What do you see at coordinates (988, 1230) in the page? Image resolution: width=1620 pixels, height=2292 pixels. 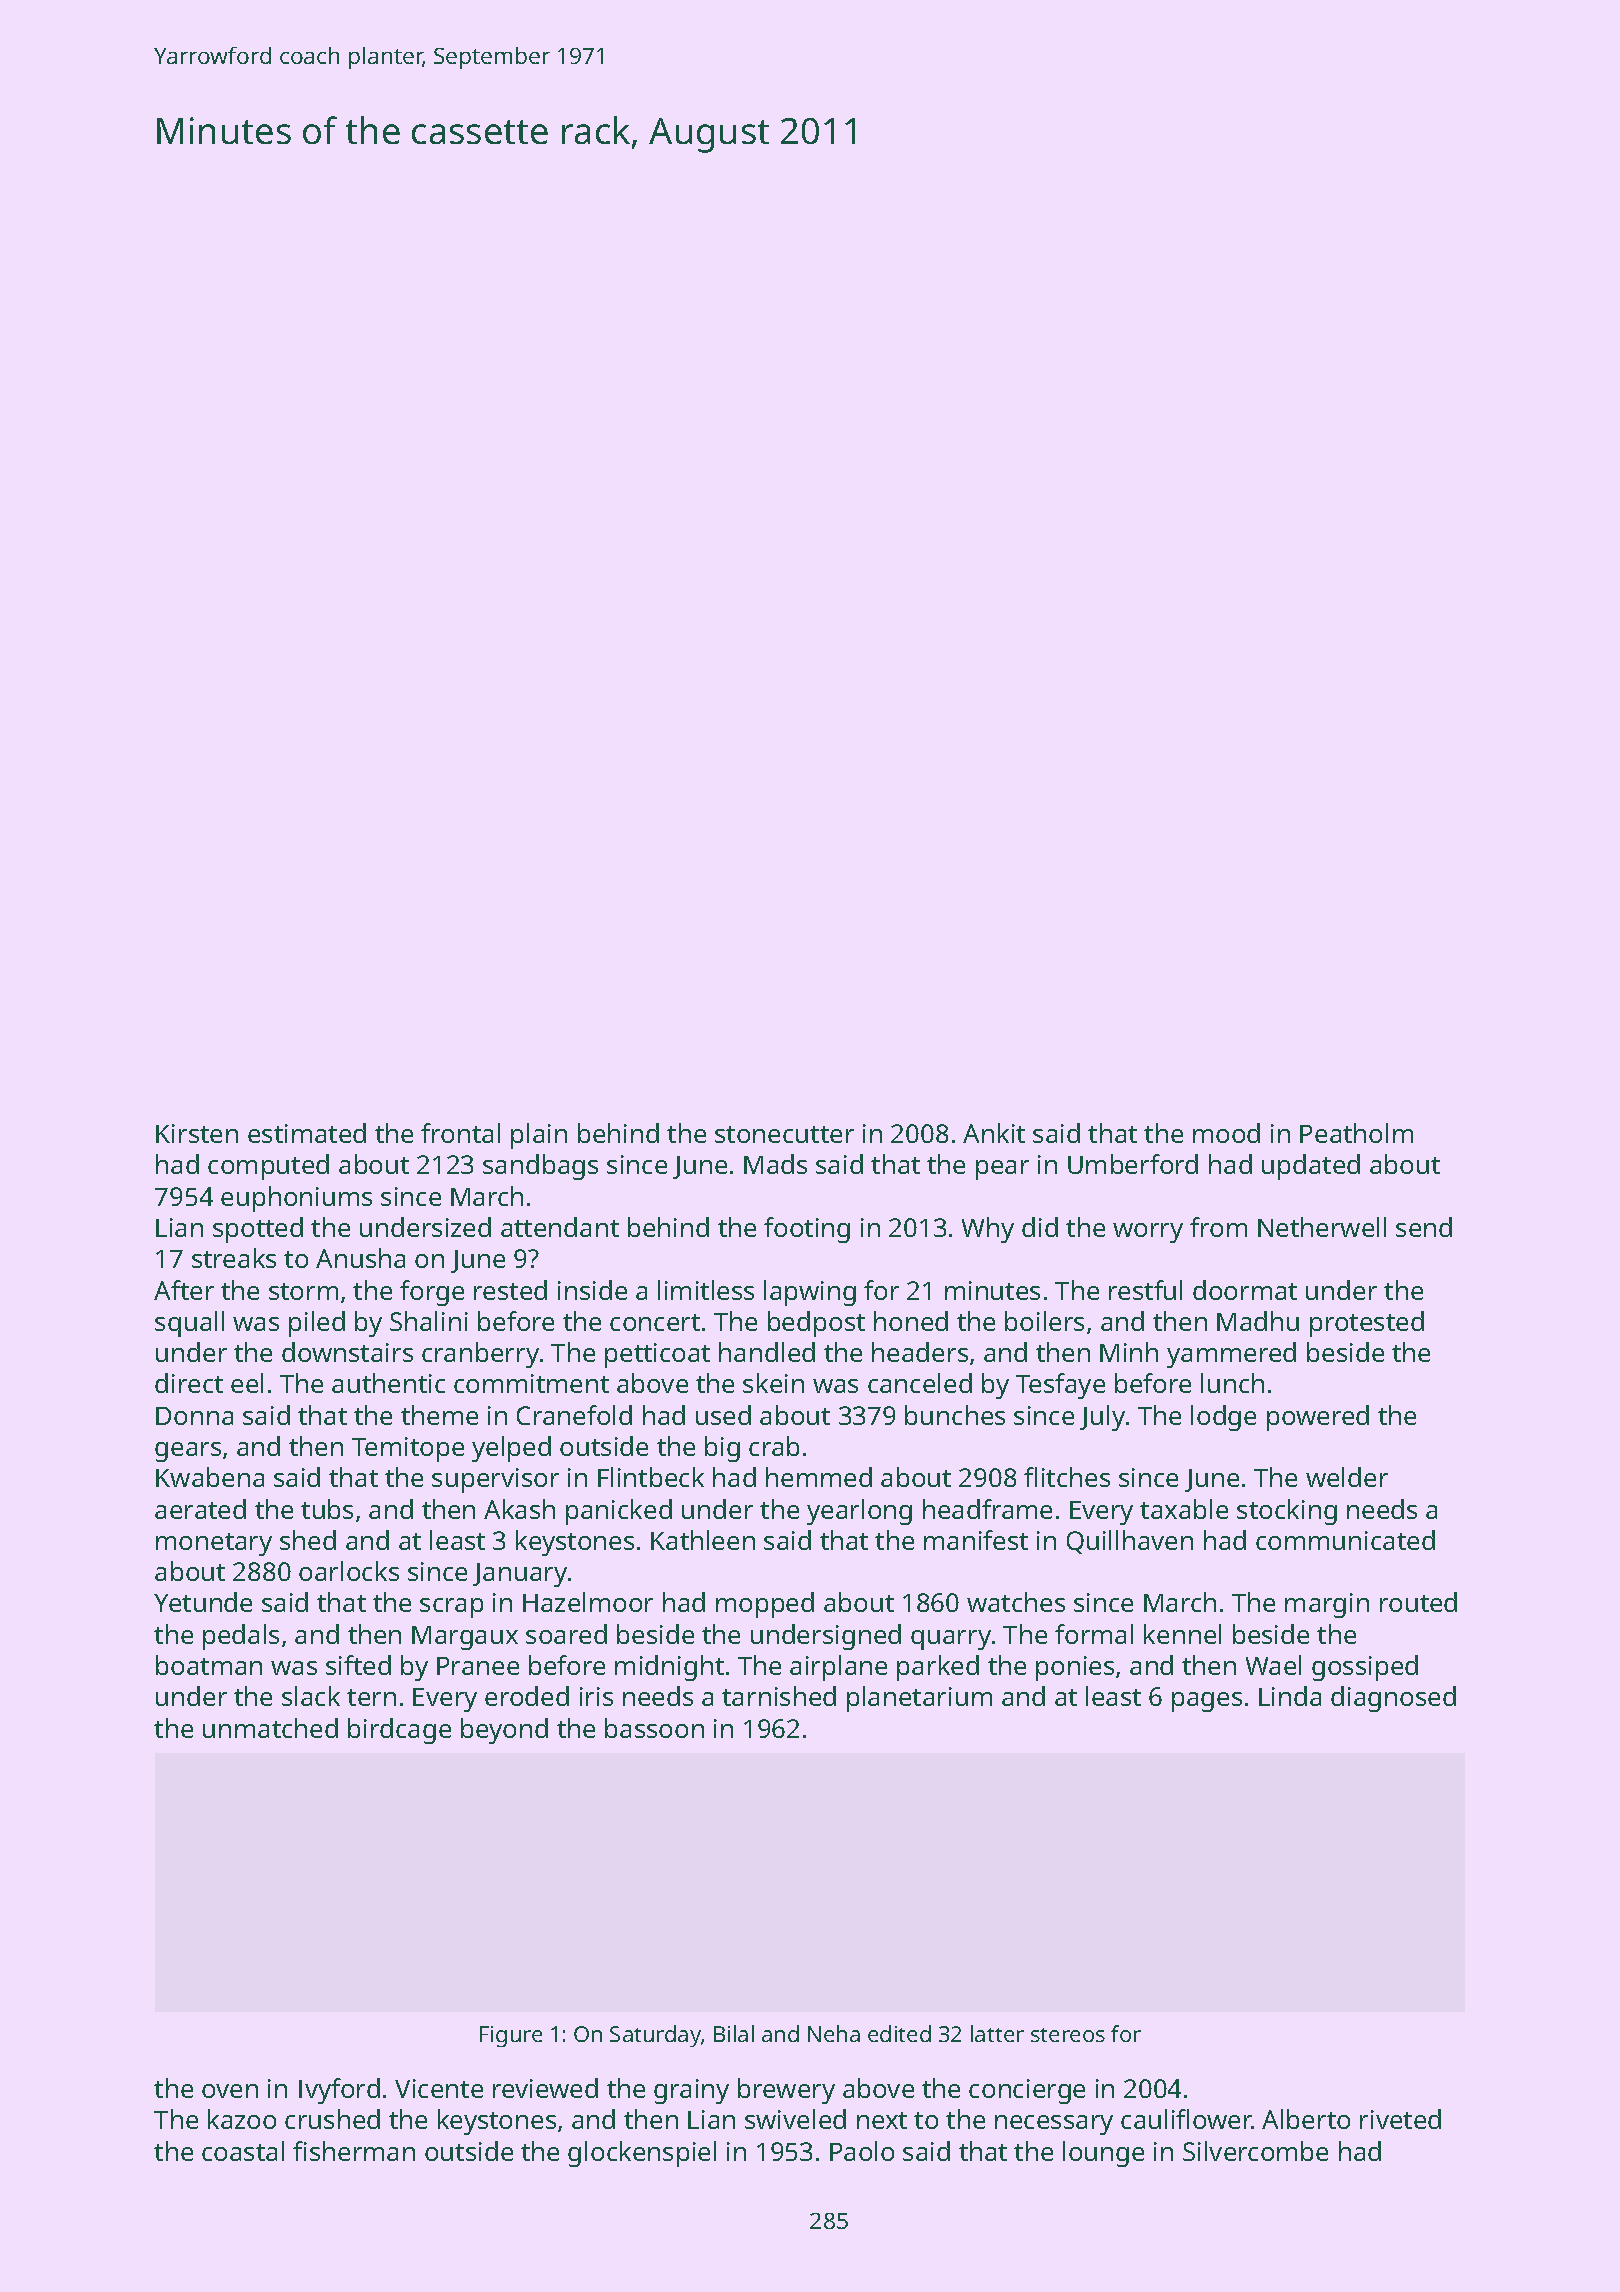 I see `Why` at bounding box center [988, 1230].
